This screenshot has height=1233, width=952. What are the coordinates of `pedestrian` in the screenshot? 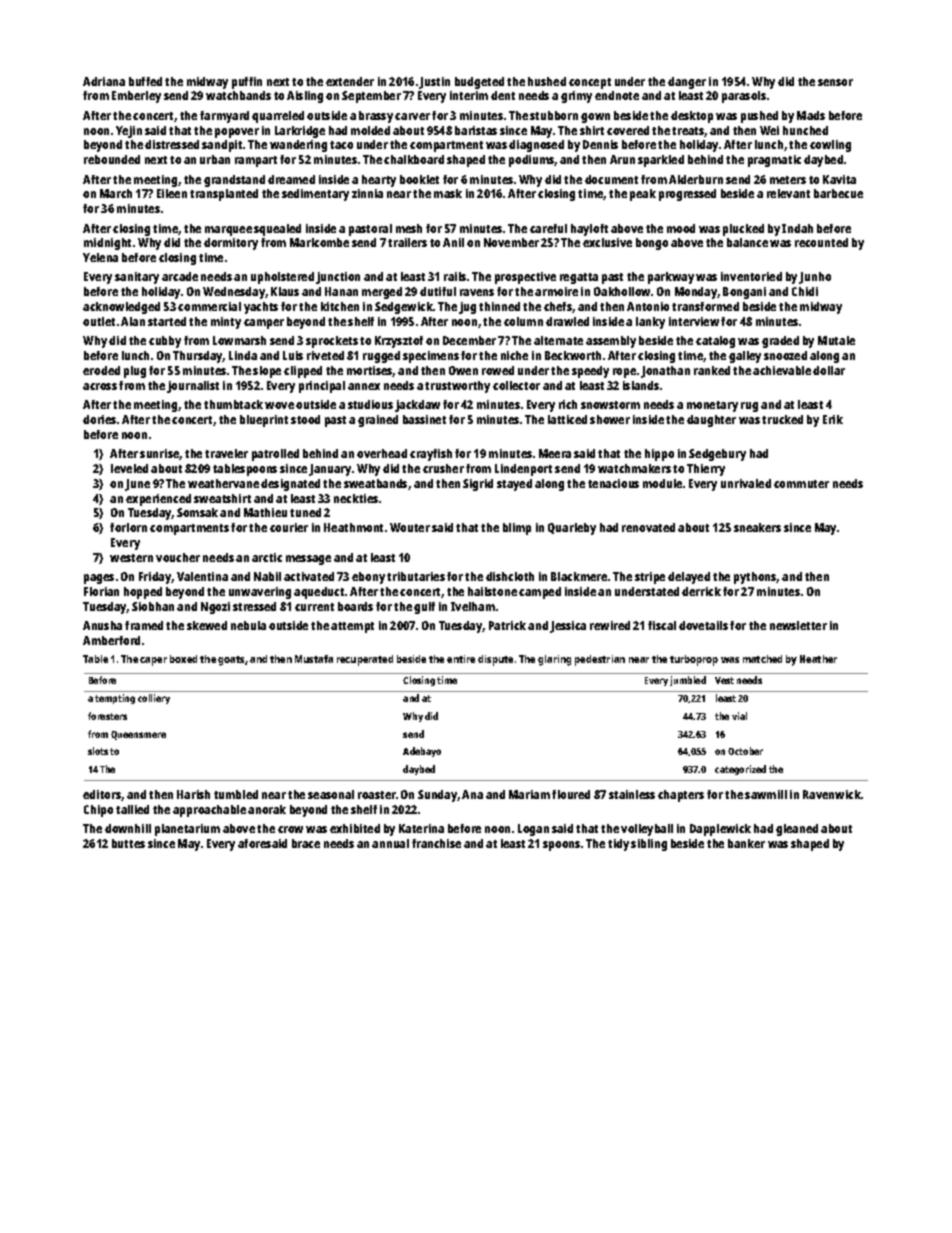 It's located at (600, 660).
